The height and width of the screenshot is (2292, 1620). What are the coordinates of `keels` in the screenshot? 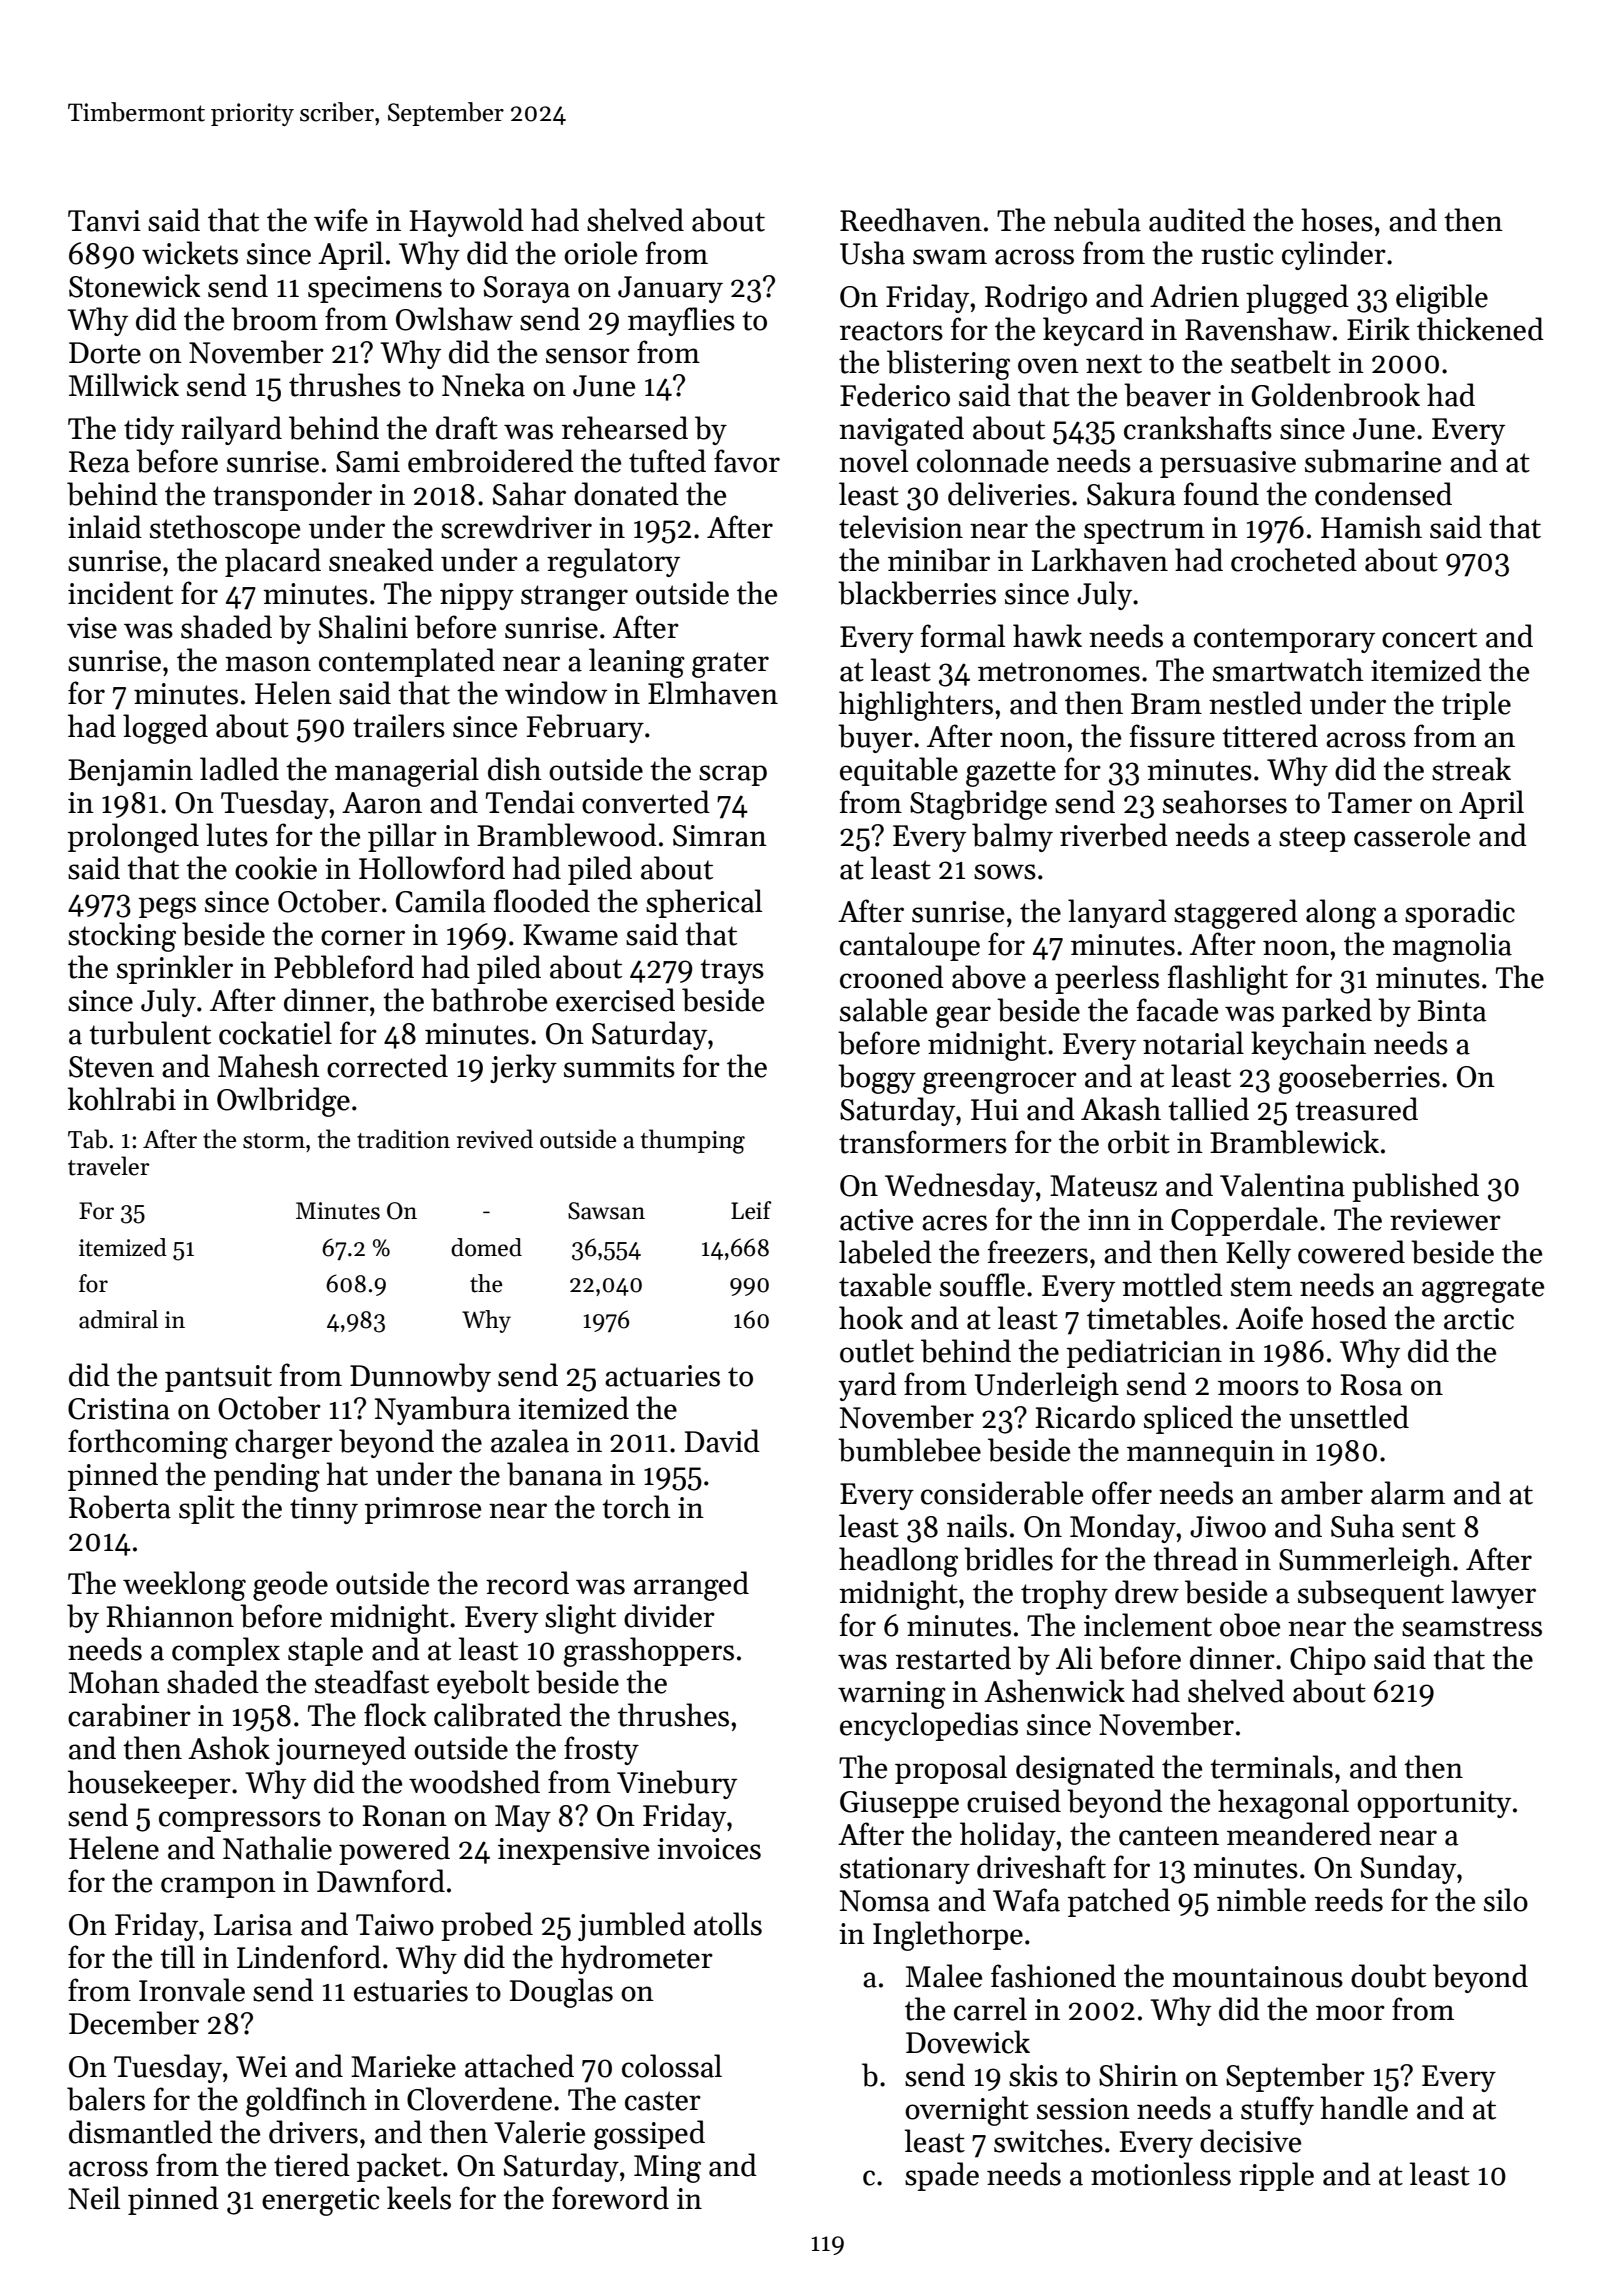 It's located at (419, 2198).
